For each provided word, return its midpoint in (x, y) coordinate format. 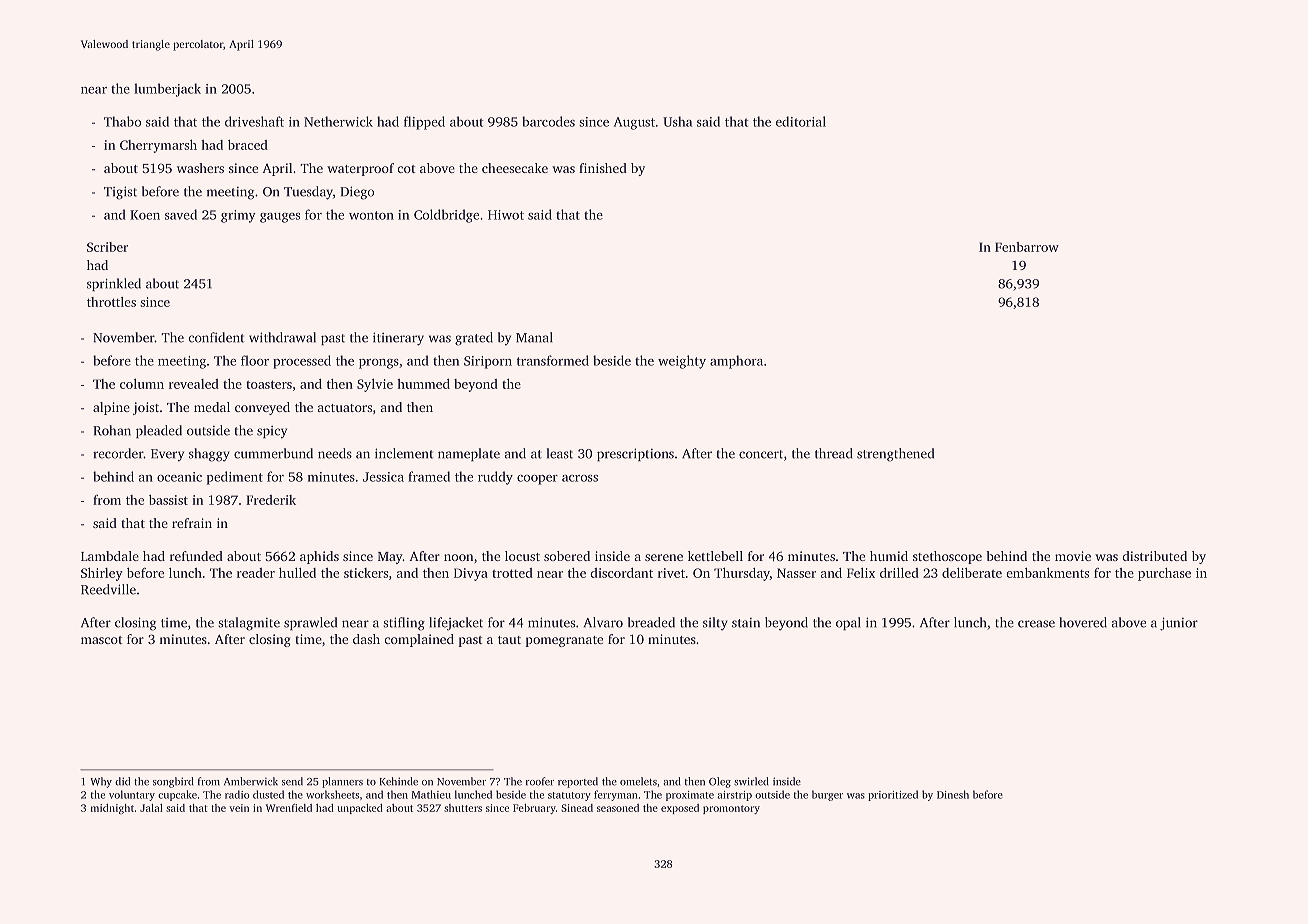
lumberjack (167, 90)
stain (746, 623)
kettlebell (715, 556)
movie (1073, 556)
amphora (736, 362)
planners (342, 782)
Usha (677, 121)
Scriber (107, 247)
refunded (196, 556)
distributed (1154, 556)
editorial (801, 121)
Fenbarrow (1027, 247)
